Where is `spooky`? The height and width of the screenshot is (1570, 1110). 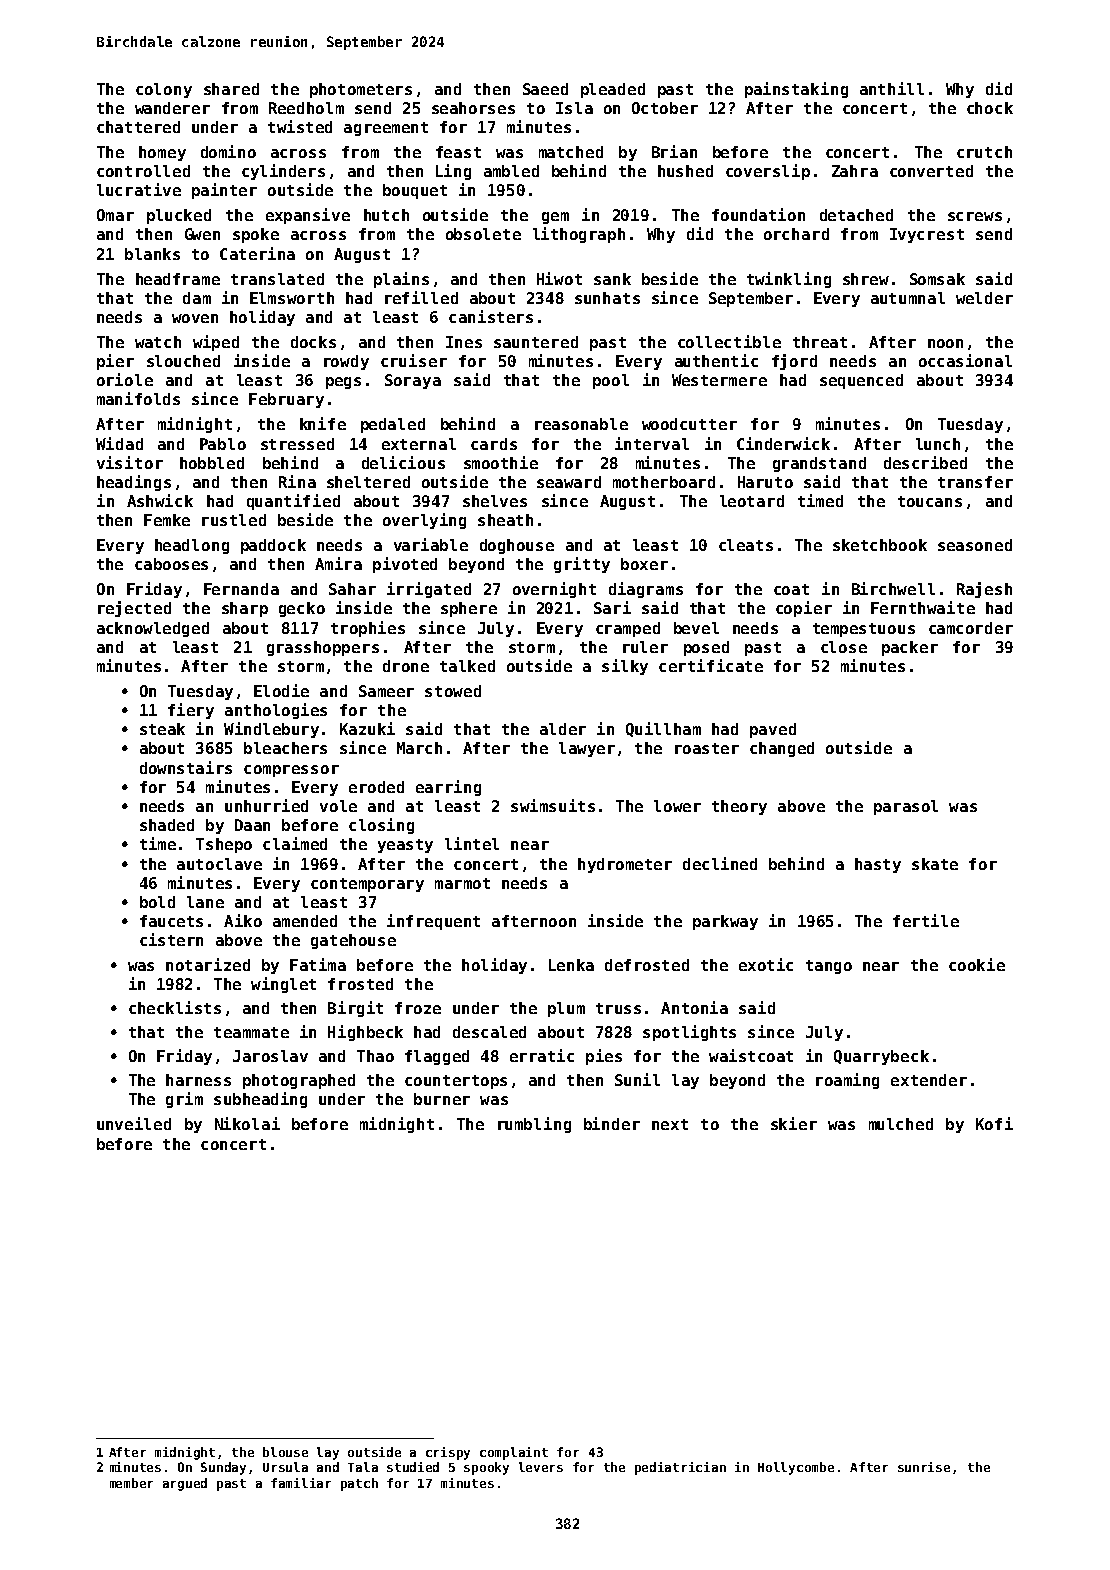
spooky is located at coordinates (486, 1468).
